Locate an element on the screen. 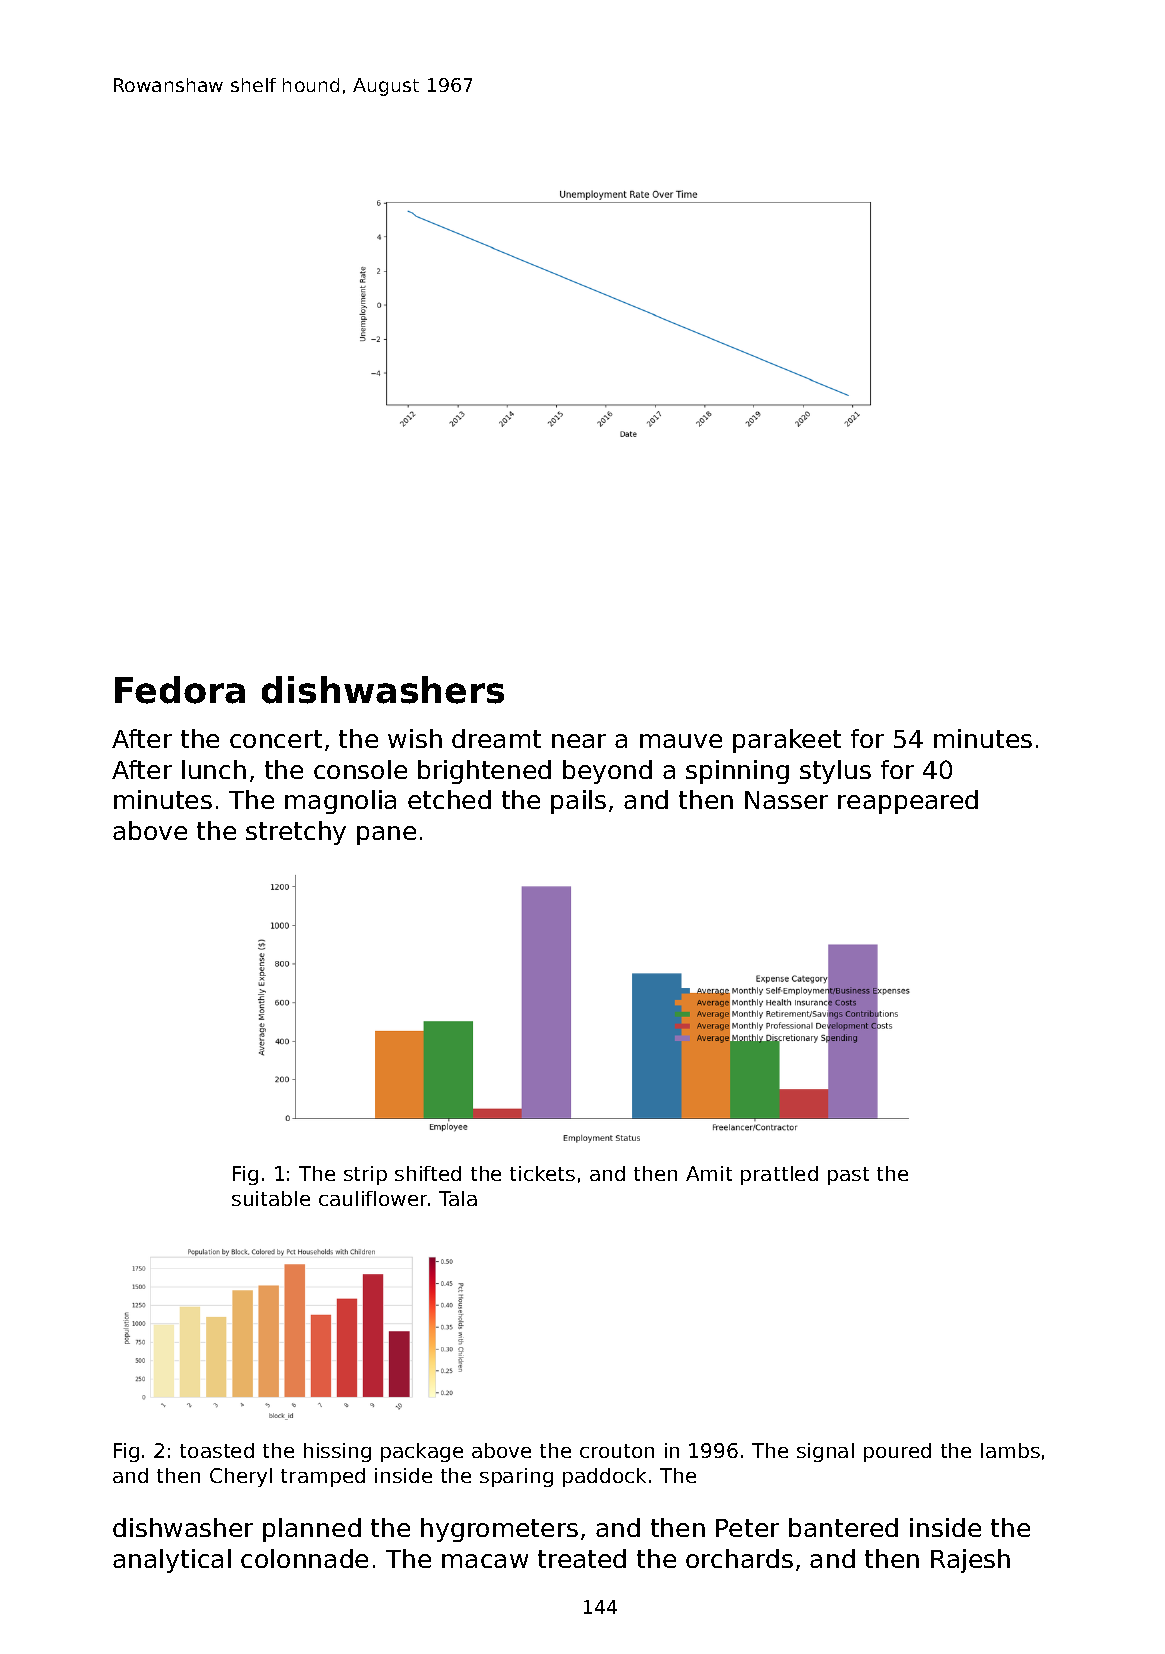 This screenshot has width=1165, height=1654. crouton is located at coordinates (617, 1451).
